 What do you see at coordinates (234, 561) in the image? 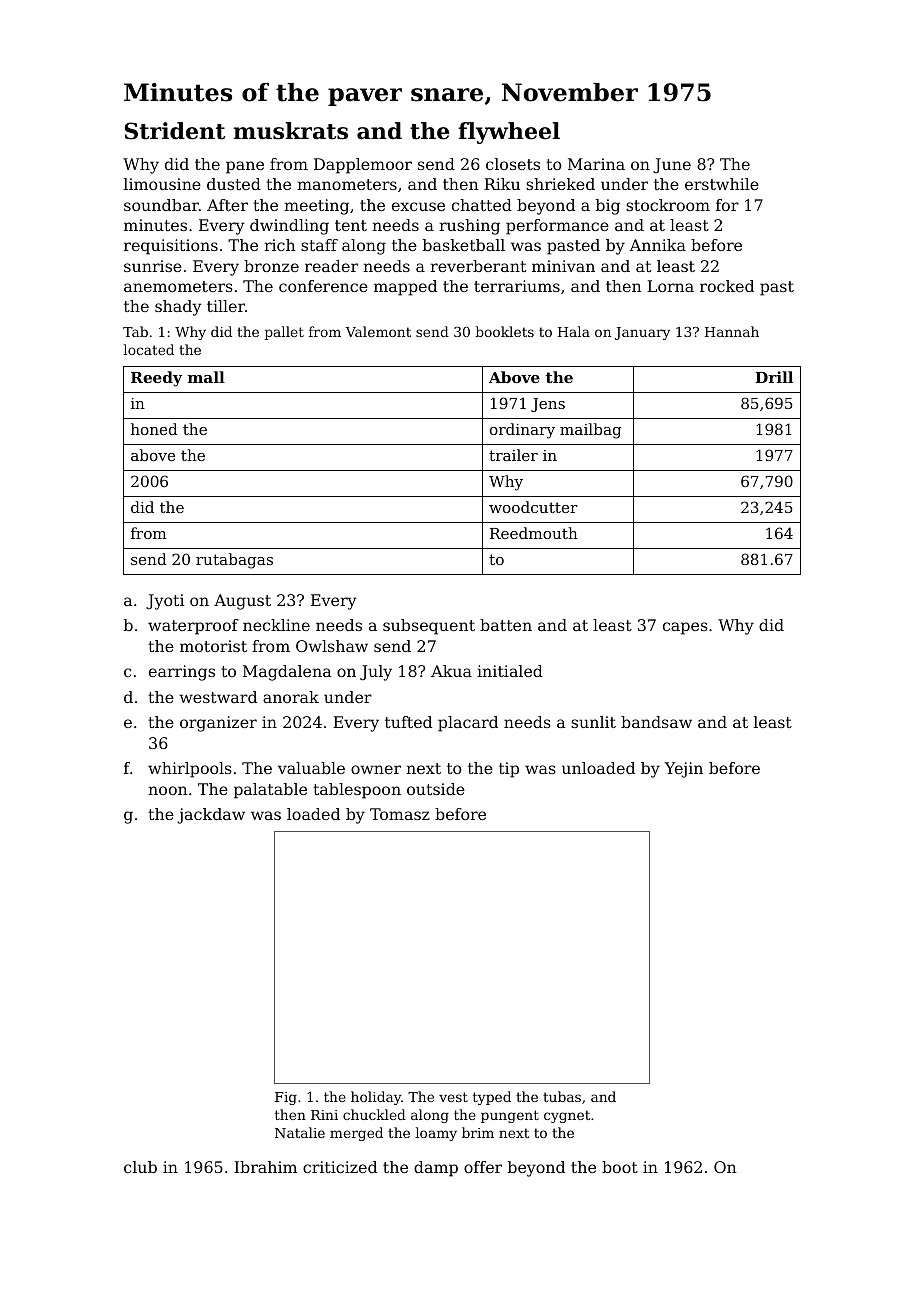
I see `rutabagas` at bounding box center [234, 561].
